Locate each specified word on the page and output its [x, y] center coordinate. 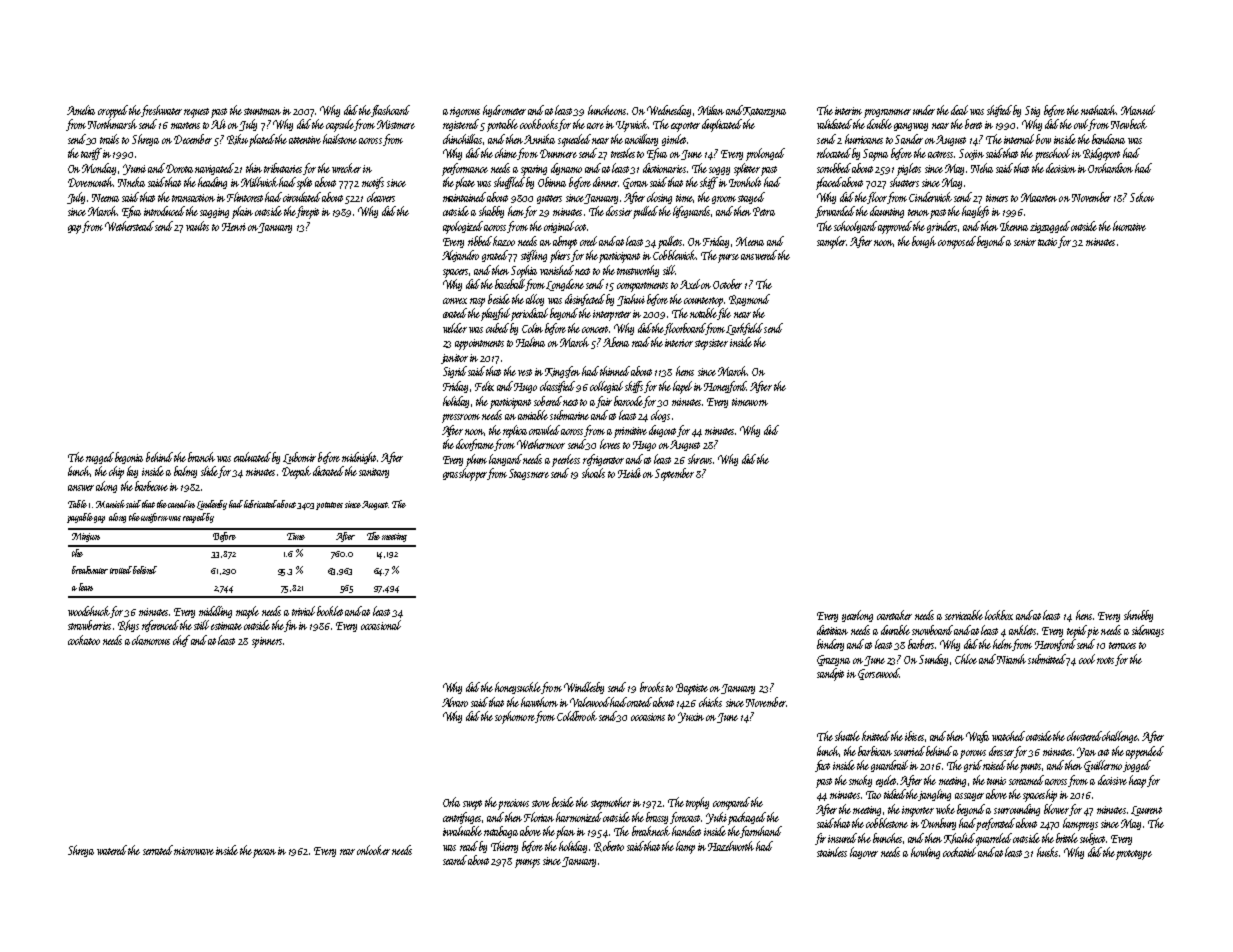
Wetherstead [129, 226]
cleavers [381, 197]
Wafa [977, 737]
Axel [691, 284]
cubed [497, 328]
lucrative [1129, 226]
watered [112, 850]
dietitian [832, 630]
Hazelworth [731, 846]
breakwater [90, 570]
